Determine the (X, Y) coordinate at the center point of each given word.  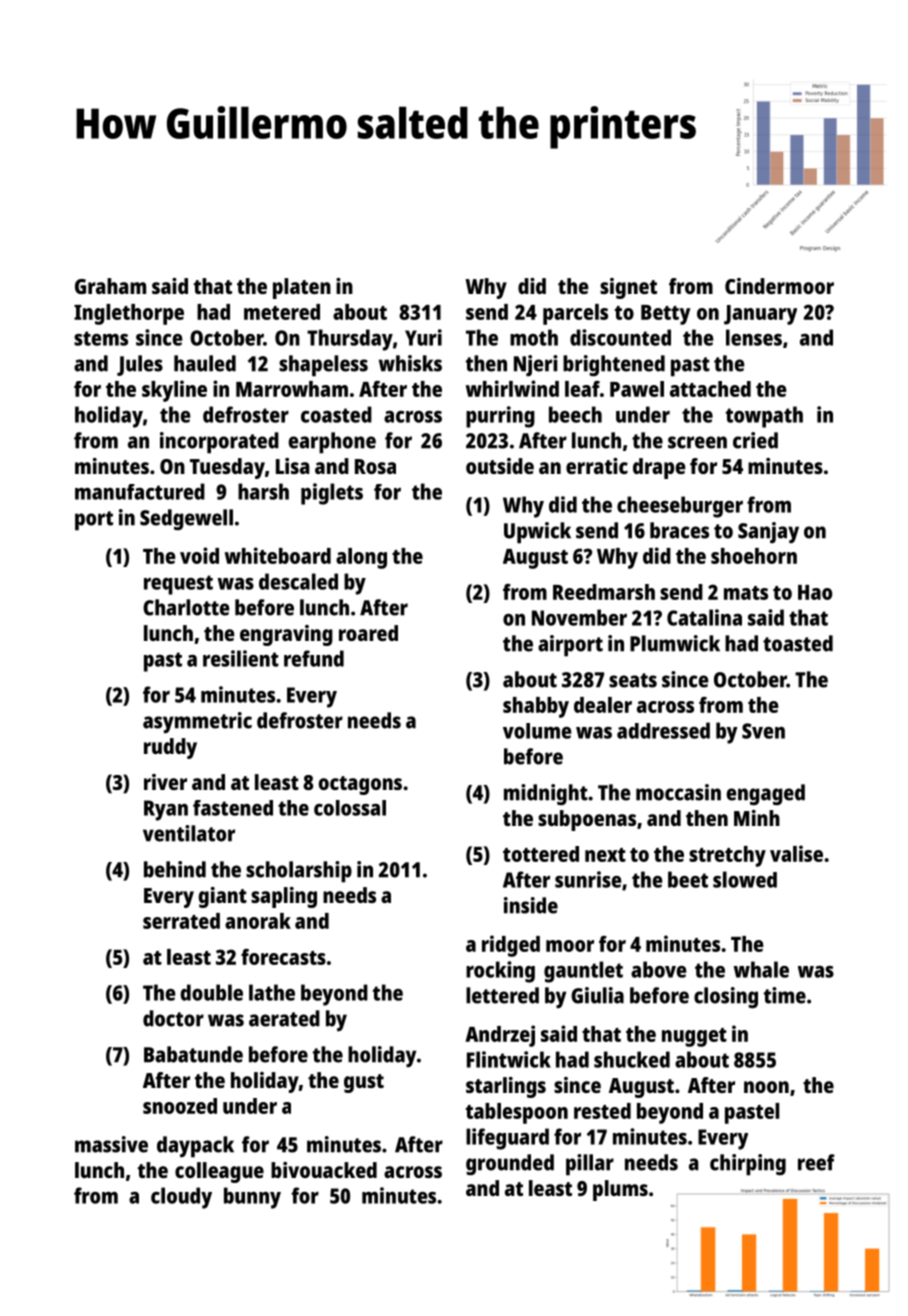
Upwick (537, 533)
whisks (410, 363)
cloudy (181, 1198)
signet (628, 288)
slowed (745, 879)
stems (101, 338)
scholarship (299, 872)
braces (679, 530)
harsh (263, 491)
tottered (541, 854)
